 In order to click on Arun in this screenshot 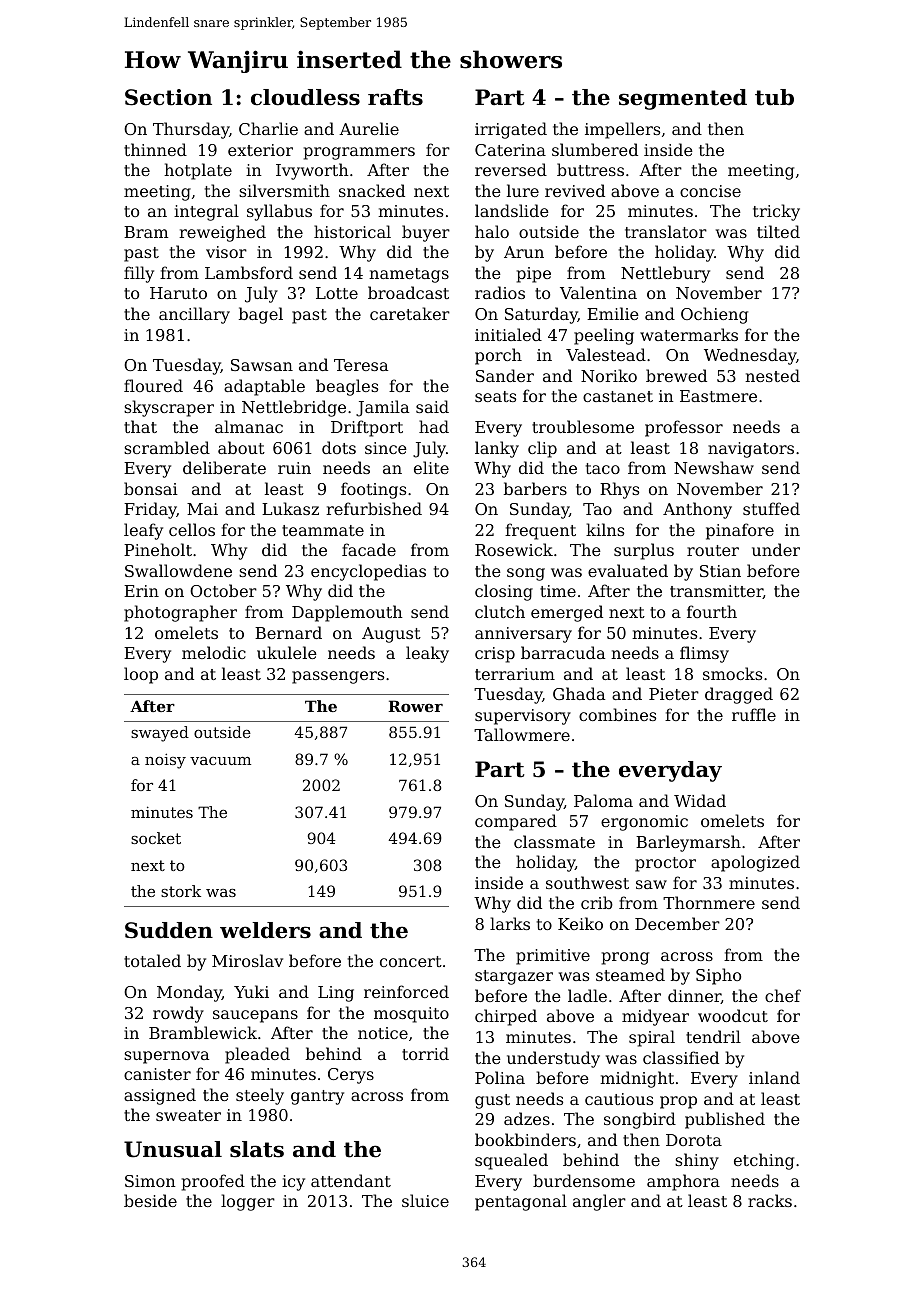, I will do `click(524, 252)`.
